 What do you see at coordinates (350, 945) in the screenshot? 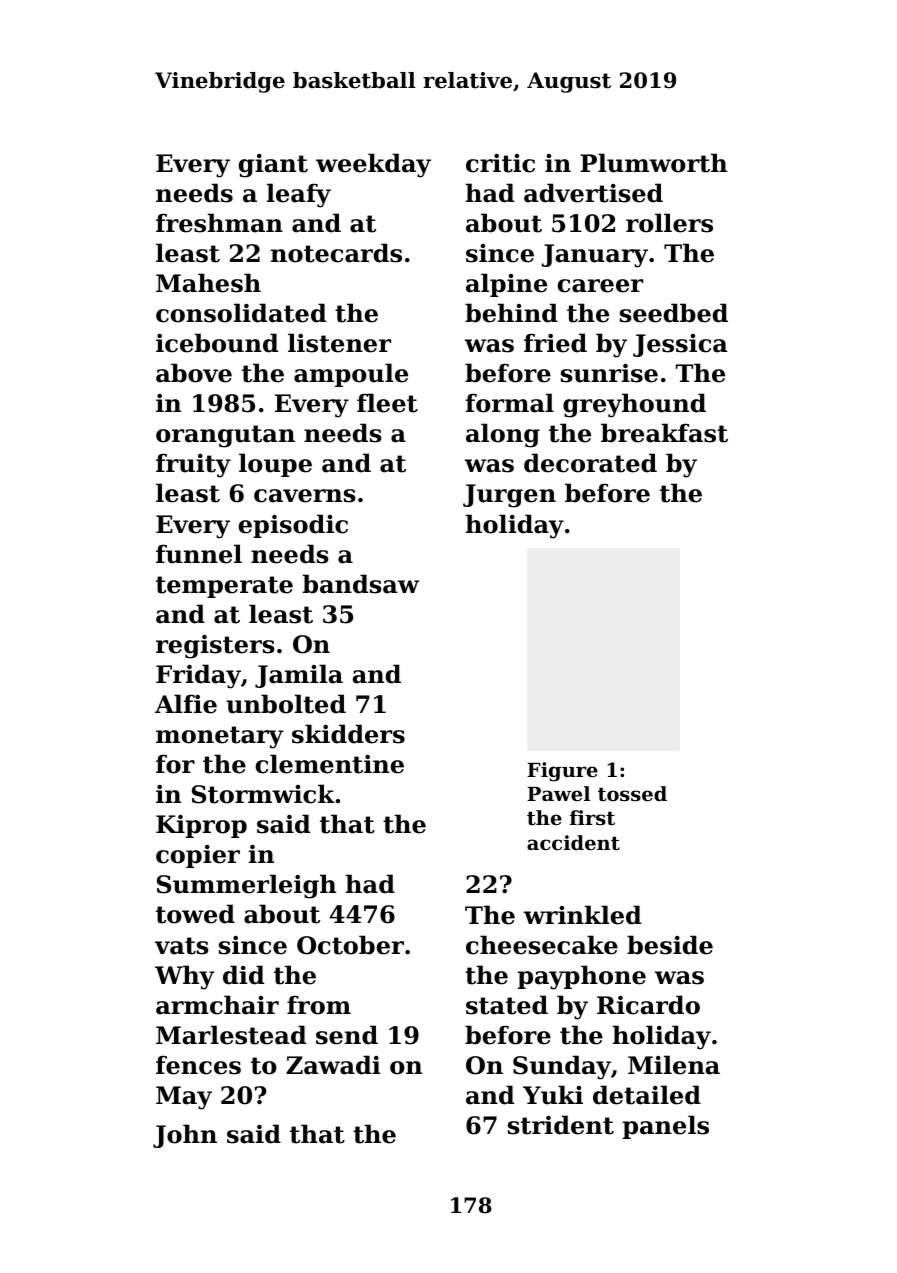
I see `October` at bounding box center [350, 945].
